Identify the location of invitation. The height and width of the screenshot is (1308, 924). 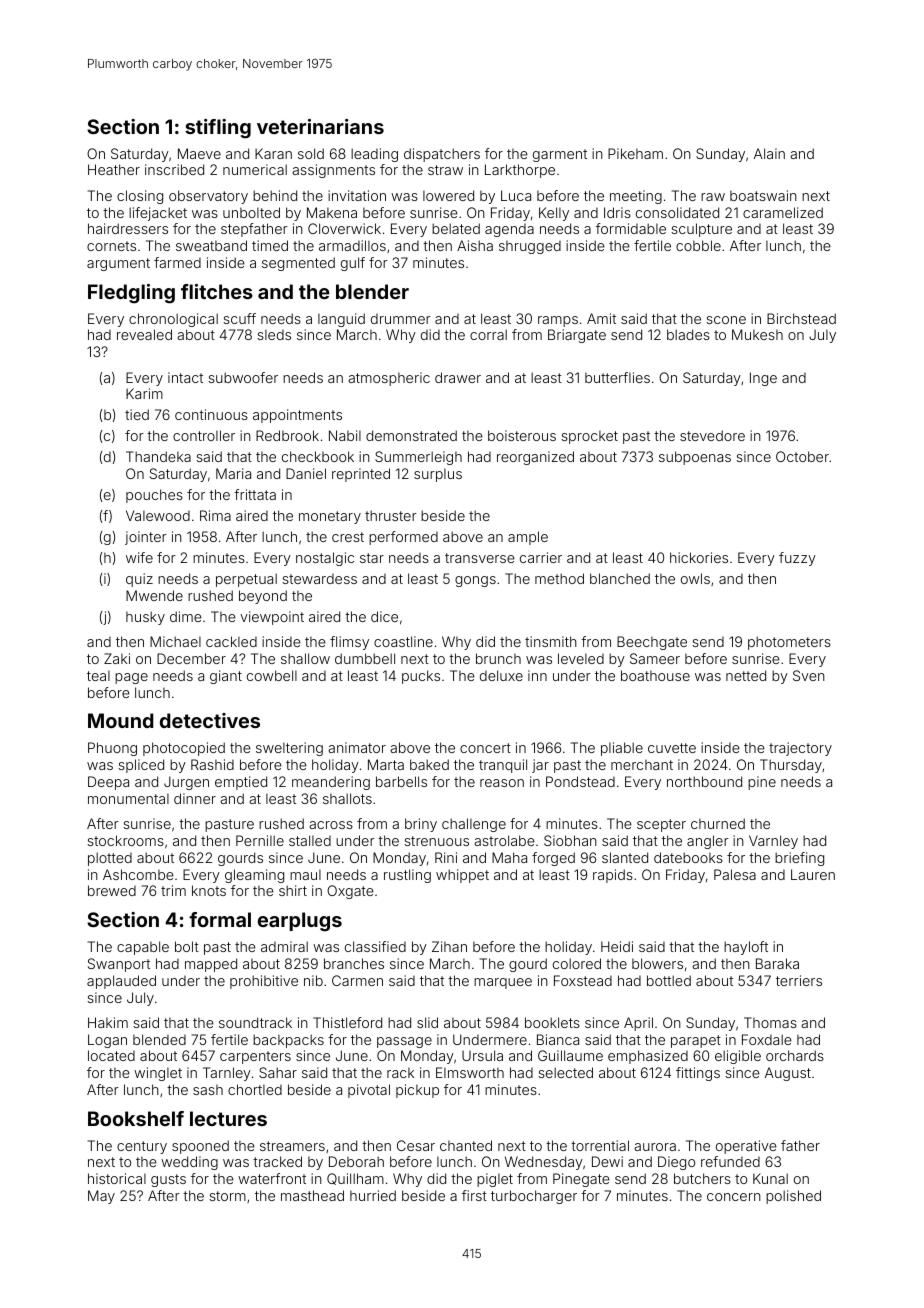
(357, 195).
